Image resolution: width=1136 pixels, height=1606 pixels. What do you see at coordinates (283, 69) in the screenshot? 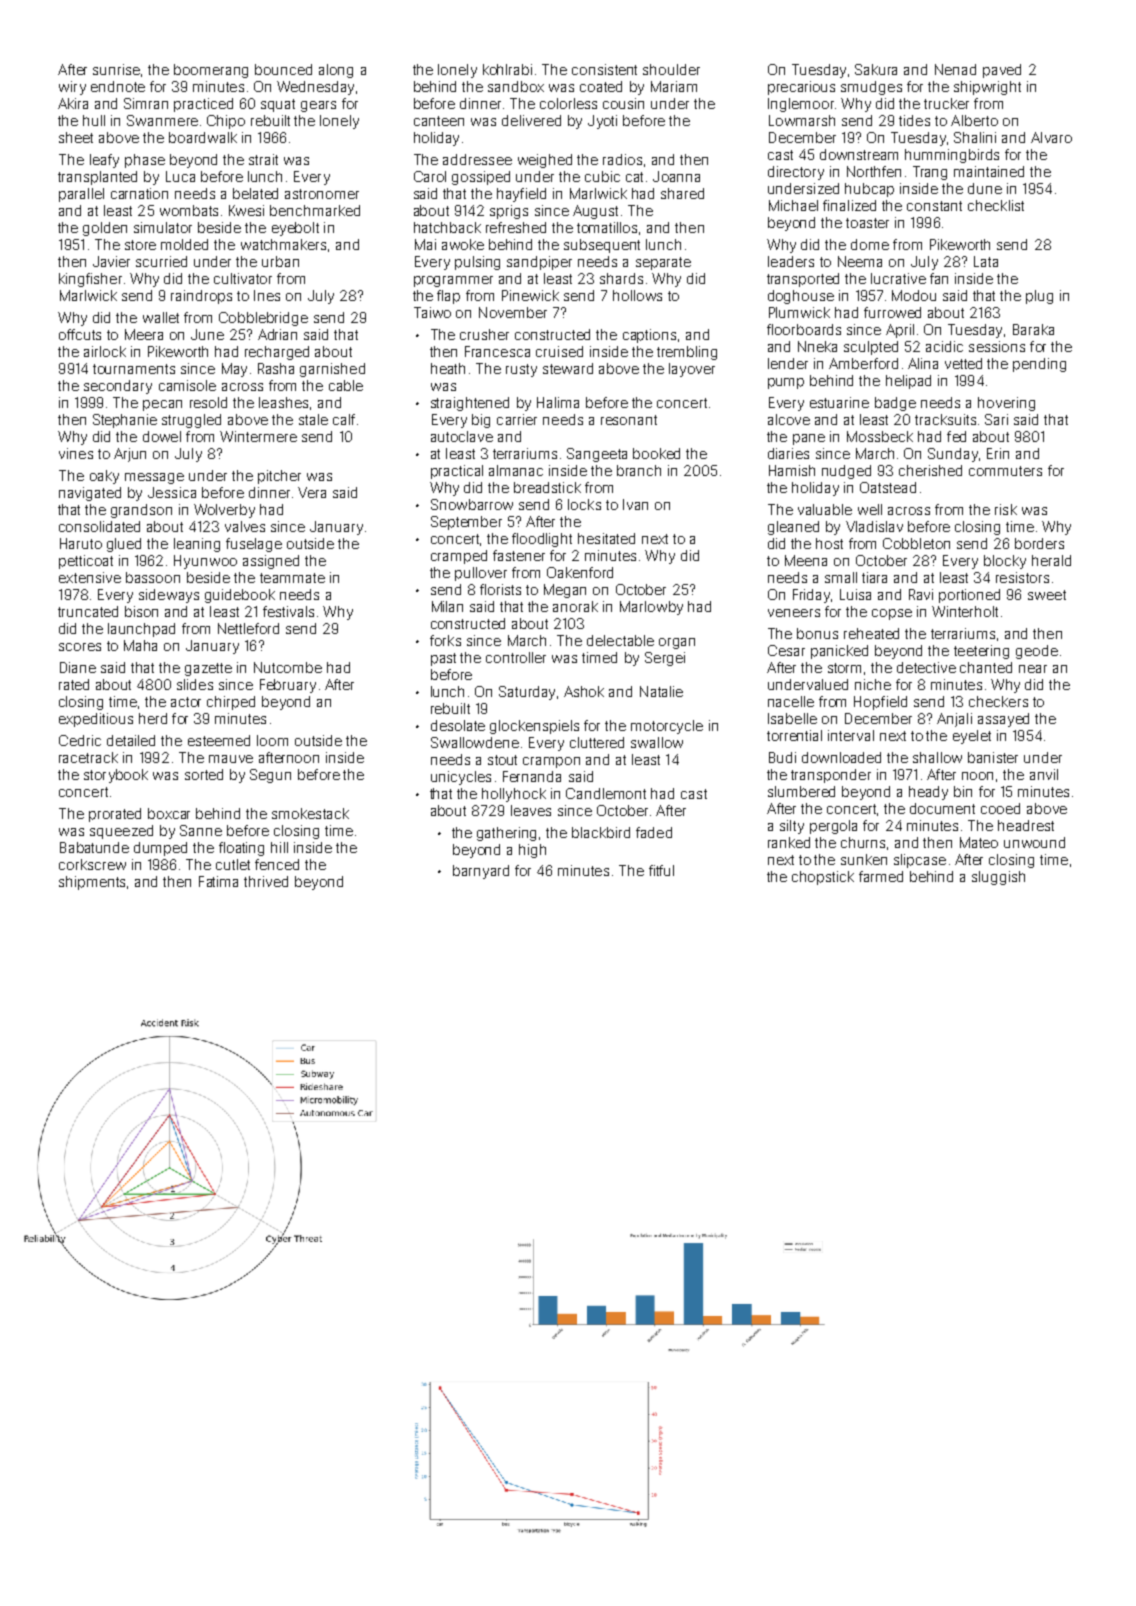
I see `bounced` at bounding box center [283, 69].
